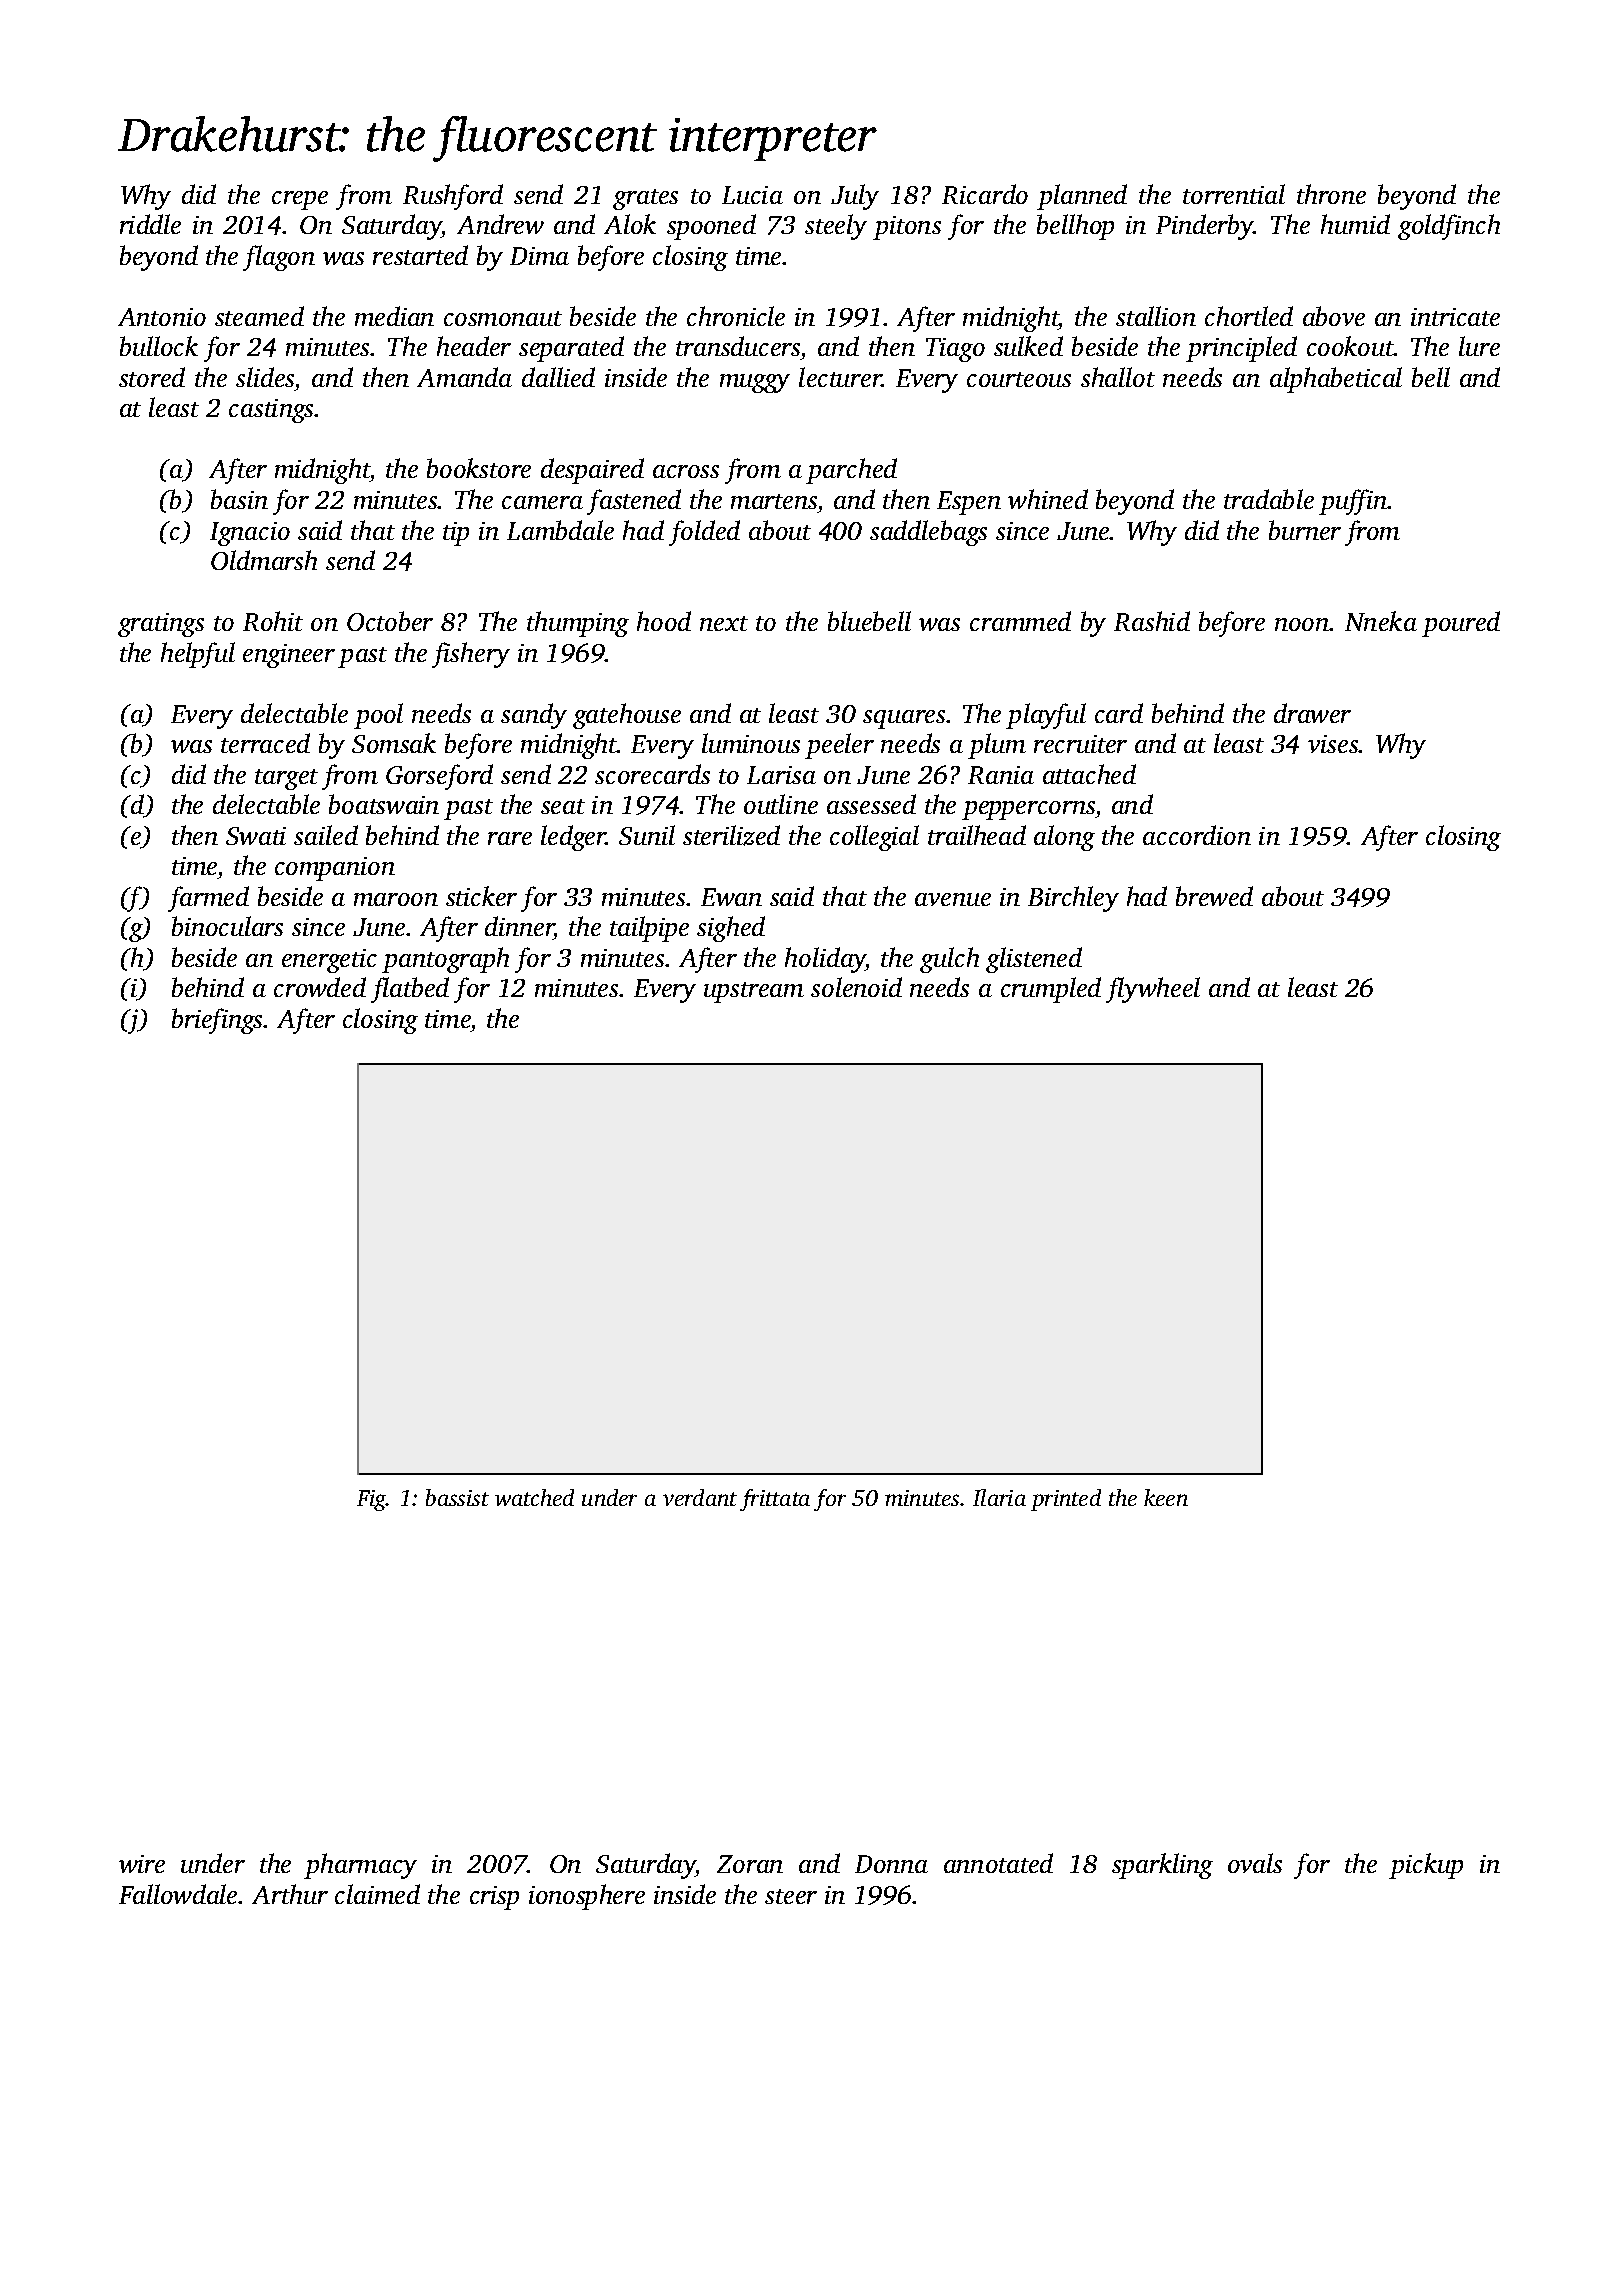 This screenshot has height=2292, width=1620. I want to click on sterilized, so click(731, 835).
